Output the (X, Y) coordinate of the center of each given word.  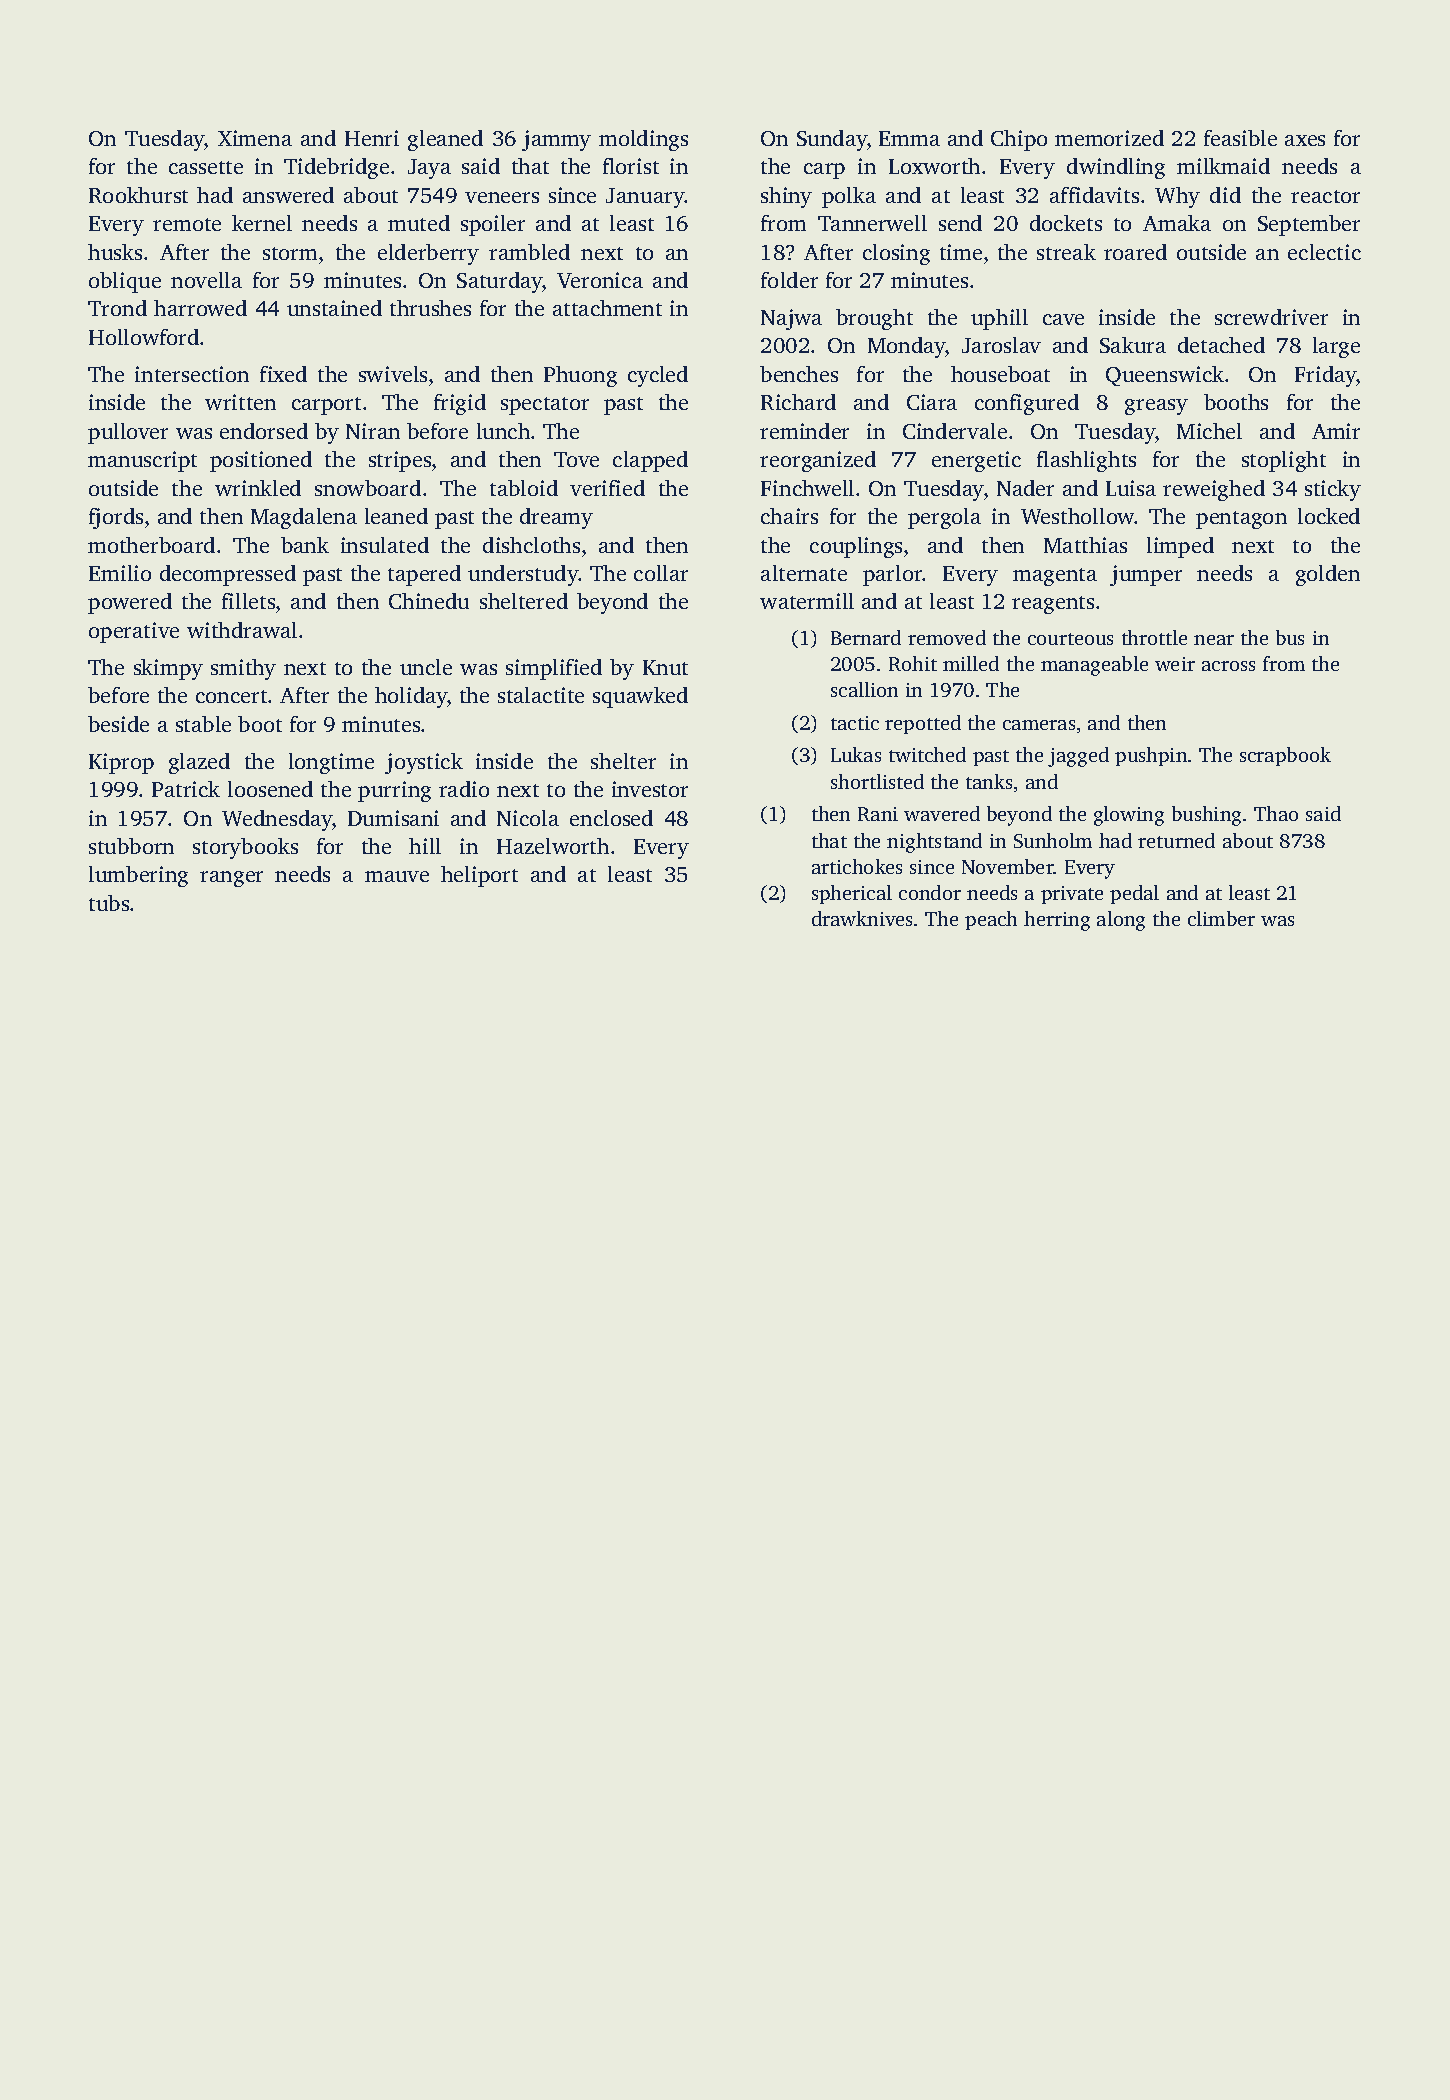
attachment (607, 308)
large (1336, 347)
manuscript (142, 461)
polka (849, 197)
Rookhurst (138, 195)
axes (1305, 140)
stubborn (131, 846)
